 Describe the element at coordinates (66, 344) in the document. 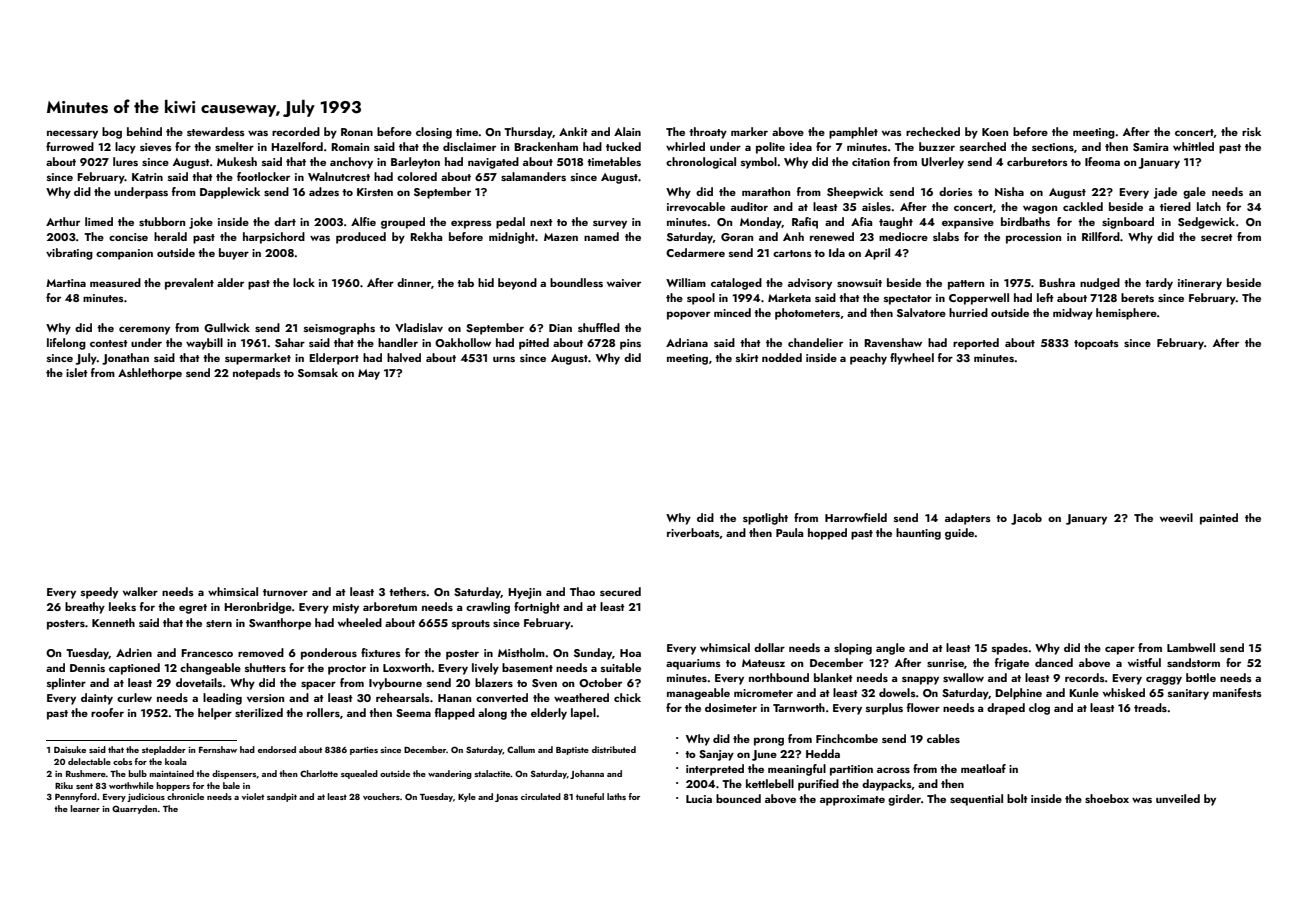

I see `lifelong` at that location.
